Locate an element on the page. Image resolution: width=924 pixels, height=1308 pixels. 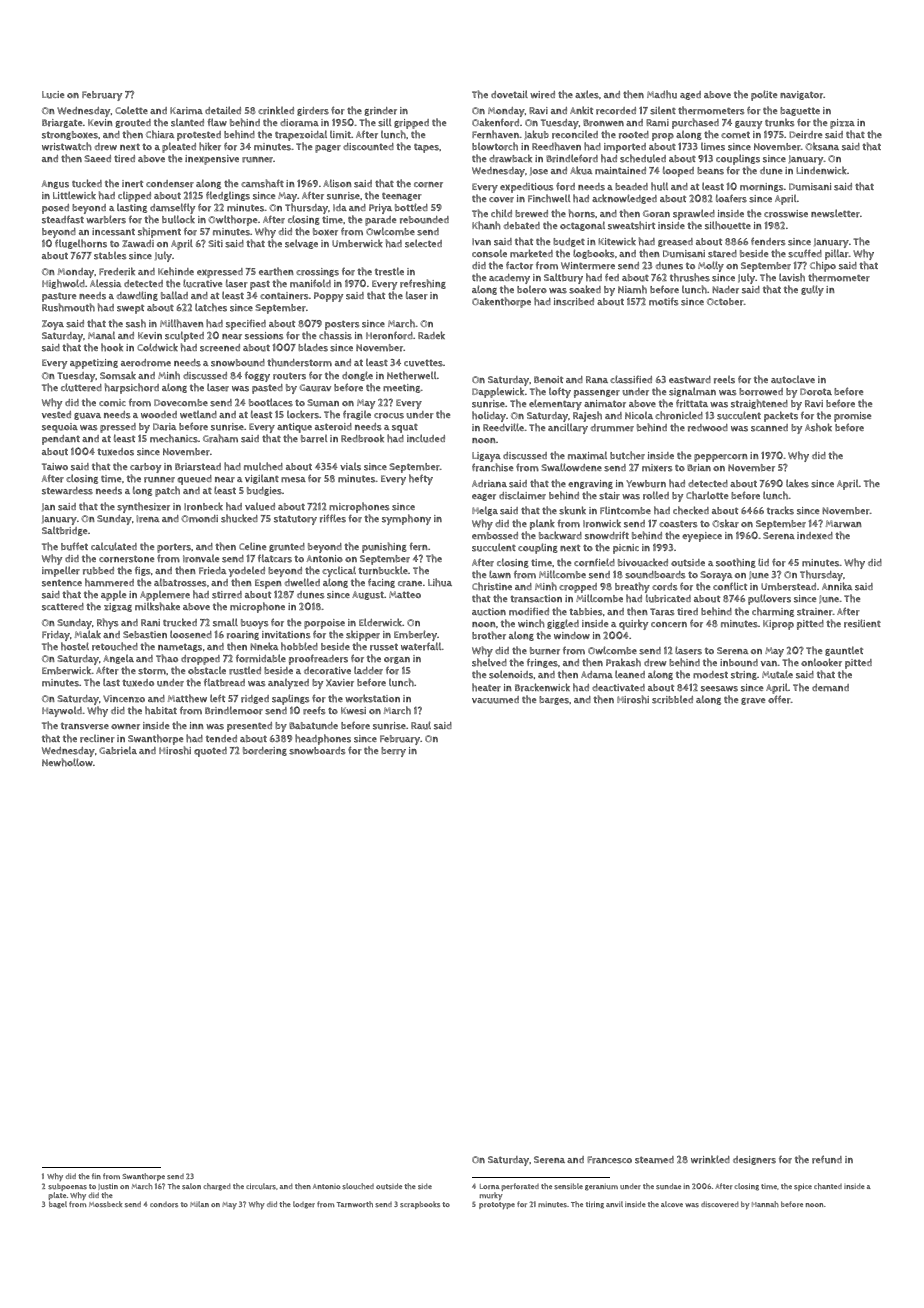
navigator is located at coordinates (801, 95).
